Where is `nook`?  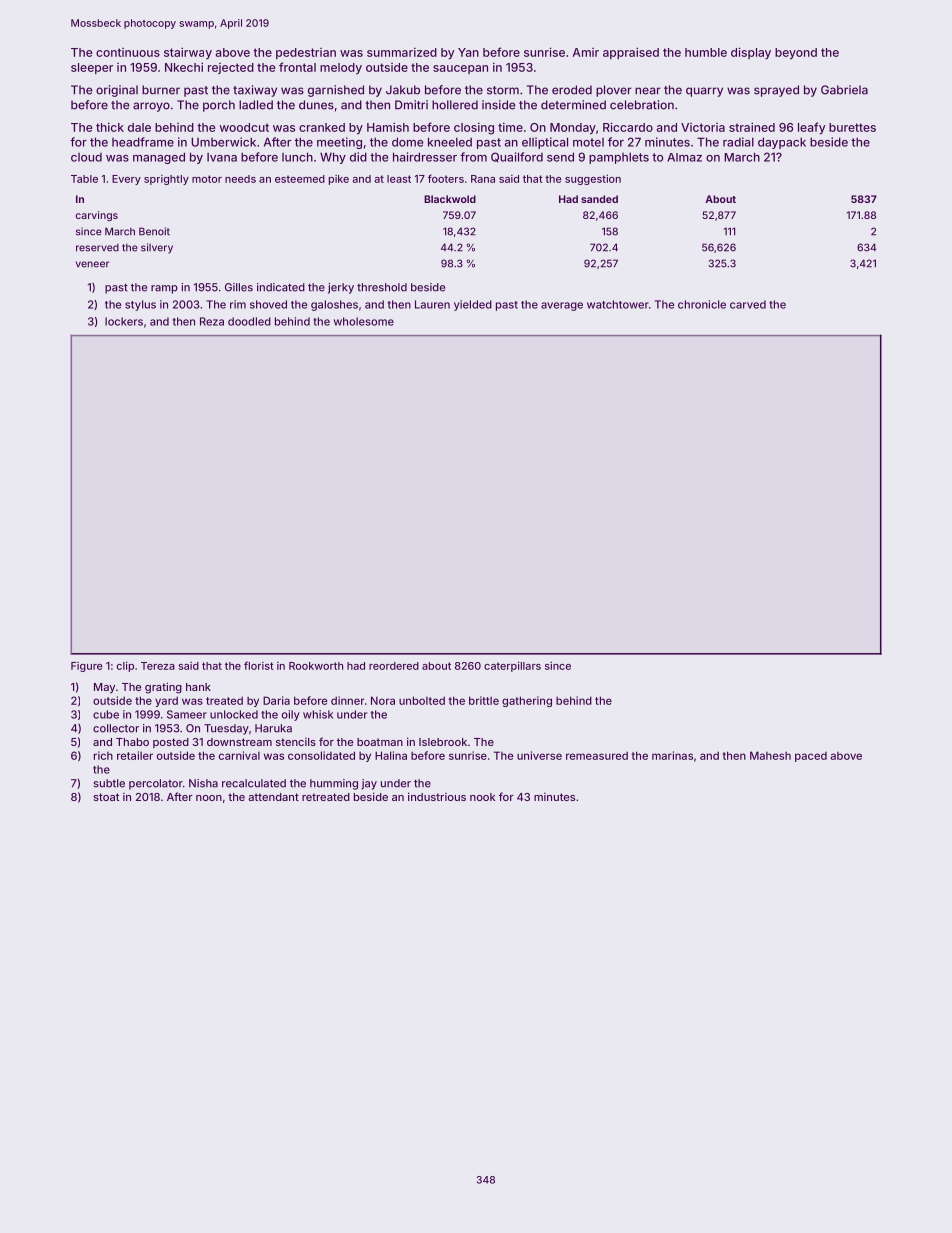
nook is located at coordinates (482, 797).
